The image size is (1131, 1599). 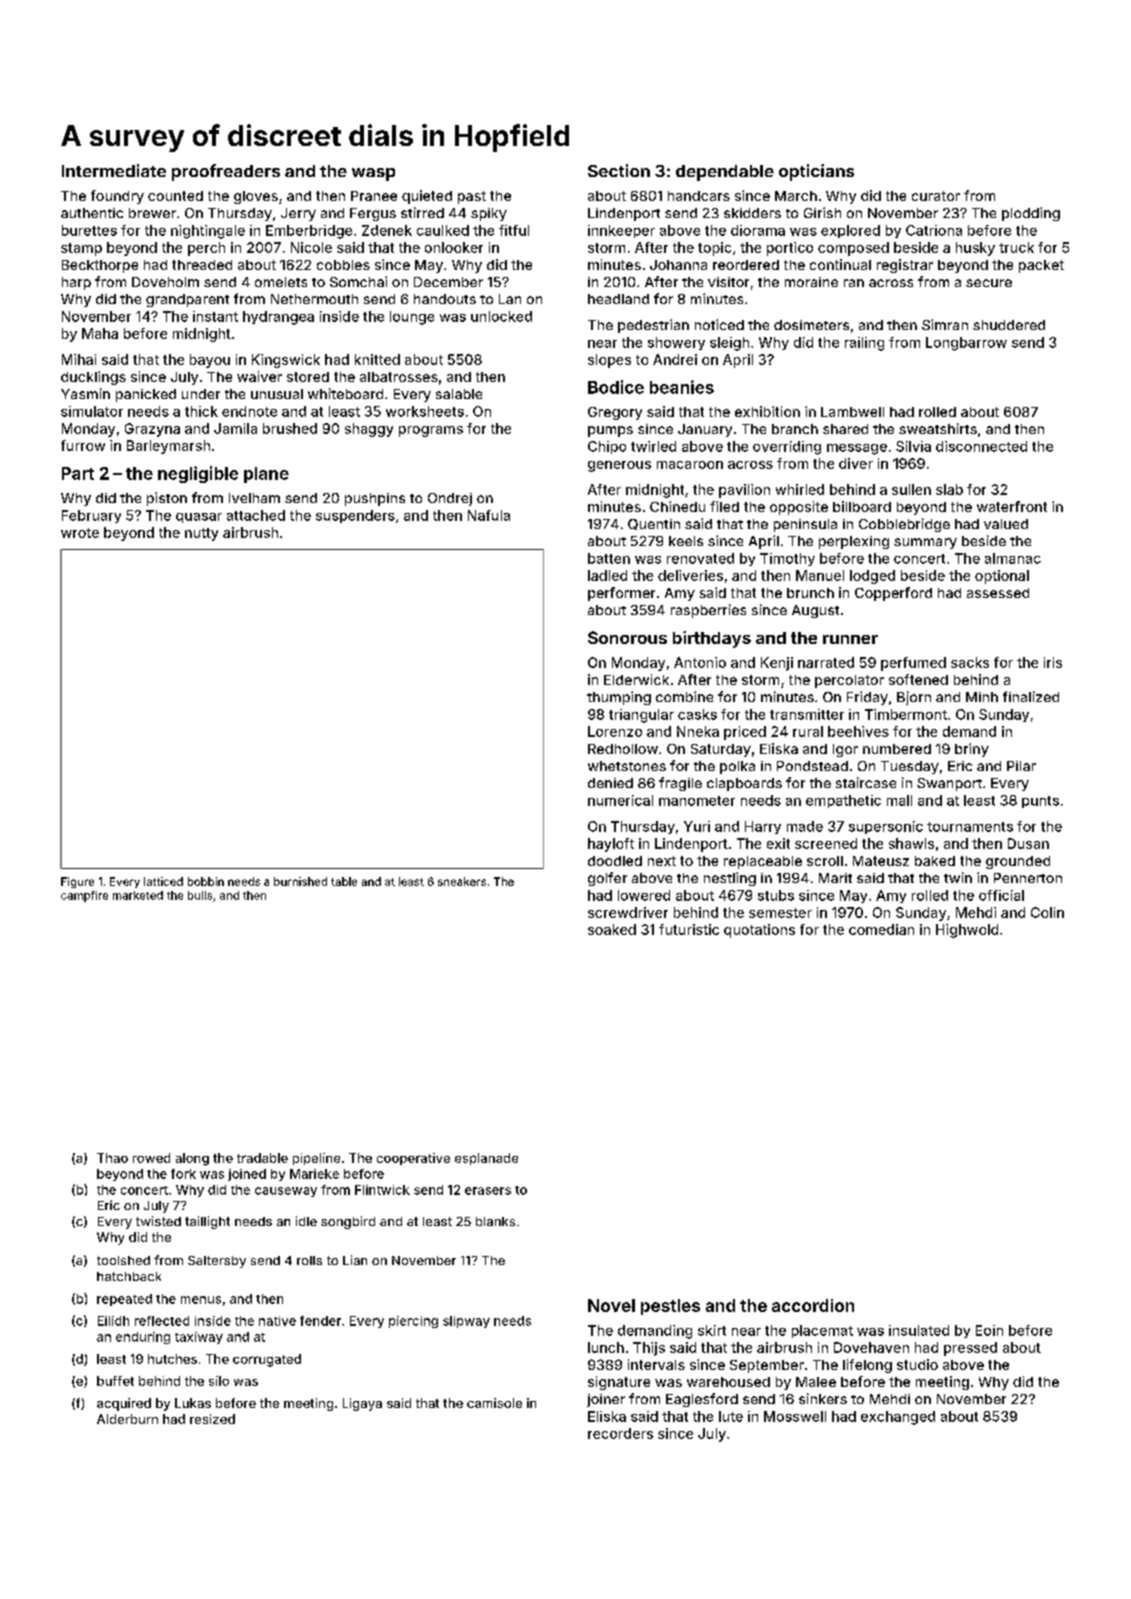 What do you see at coordinates (300, 881) in the image?
I see `burnished` at bounding box center [300, 881].
